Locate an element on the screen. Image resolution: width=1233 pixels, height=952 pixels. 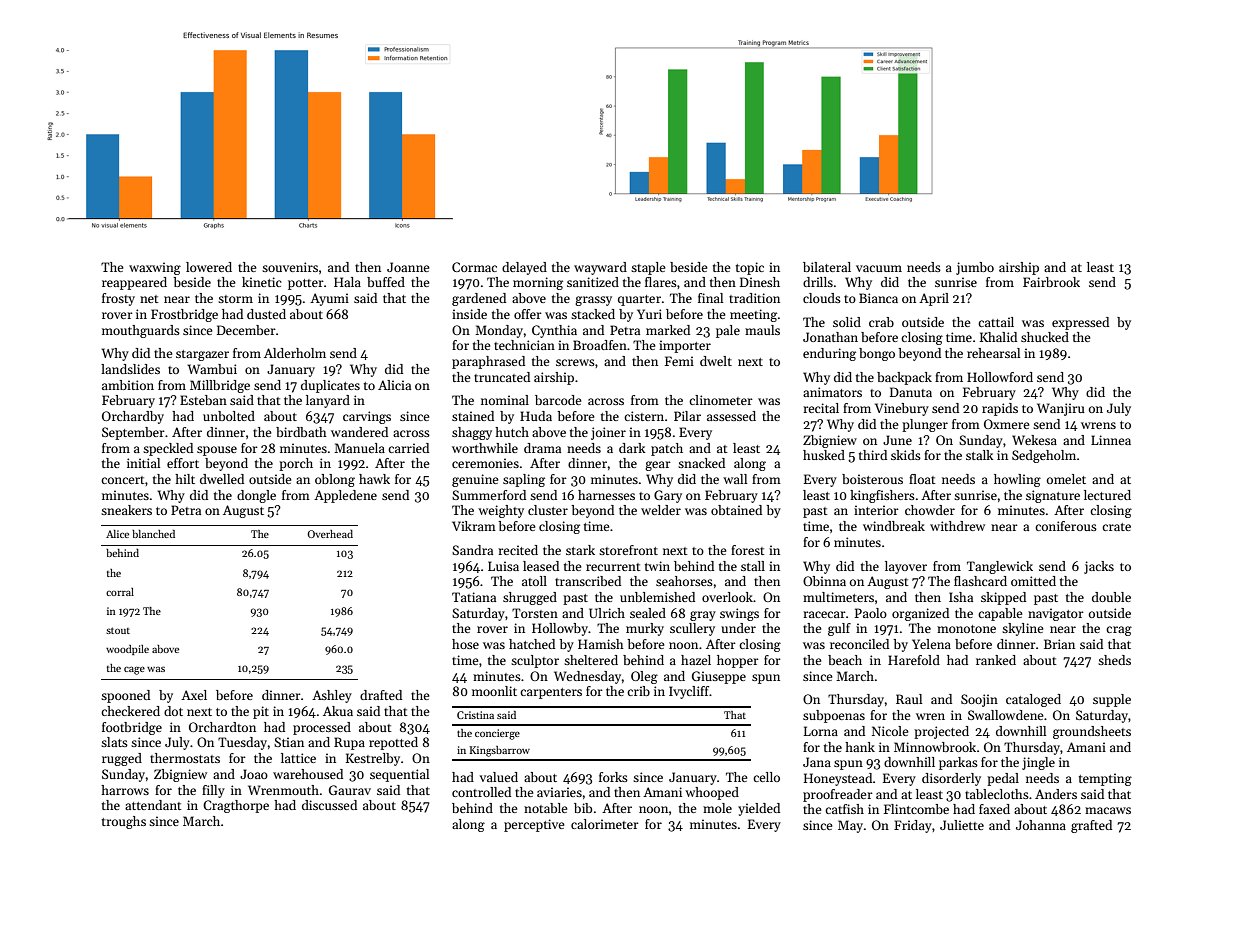
slats is located at coordinates (114, 742).
